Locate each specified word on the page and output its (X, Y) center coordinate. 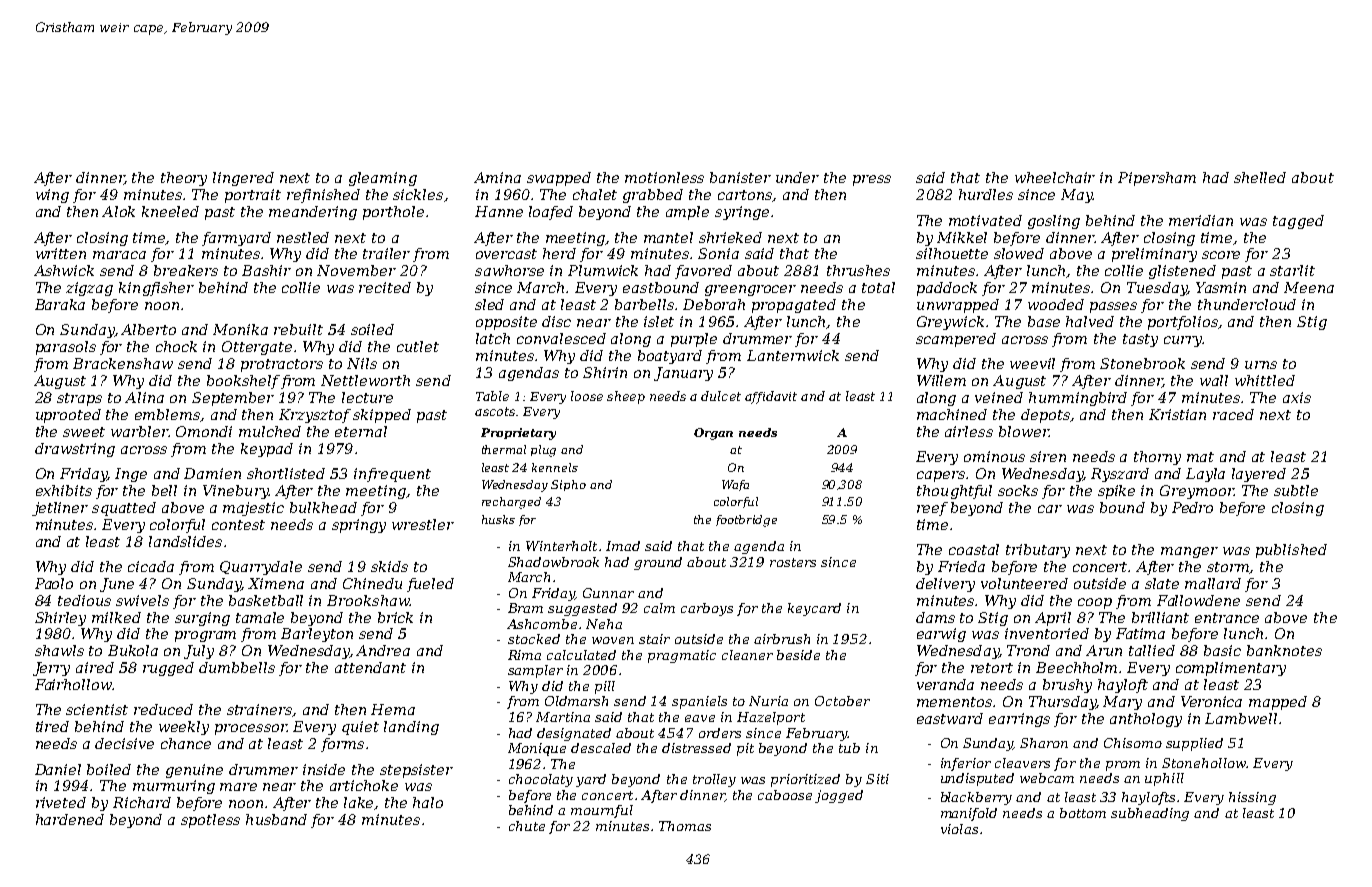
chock (176, 346)
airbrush (782, 639)
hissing (1252, 798)
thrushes (858, 270)
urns (1261, 365)
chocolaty (541, 780)
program (205, 636)
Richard (142, 802)
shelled (1260, 177)
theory (184, 179)
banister (740, 177)
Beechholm (1076, 667)
